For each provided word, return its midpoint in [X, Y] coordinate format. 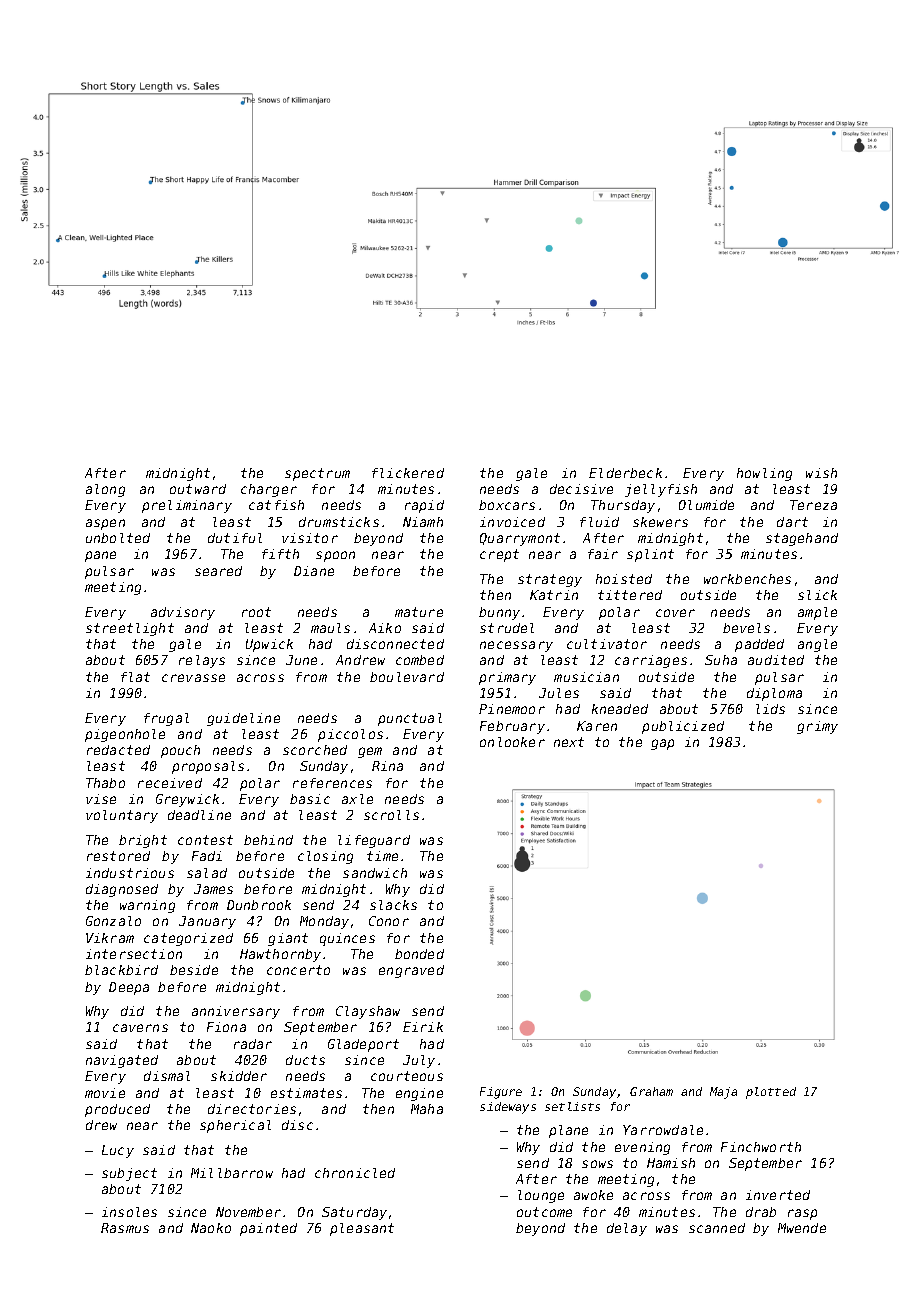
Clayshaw [368, 1012]
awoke [593, 1195]
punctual [410, 719]
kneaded [620, 709]
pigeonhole [125, 735]
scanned [717, 1228]
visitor [310, 538]
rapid [424, 506]
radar [253, 1044]
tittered [630, 595]
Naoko [211, 1228]
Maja [723, 1093]
